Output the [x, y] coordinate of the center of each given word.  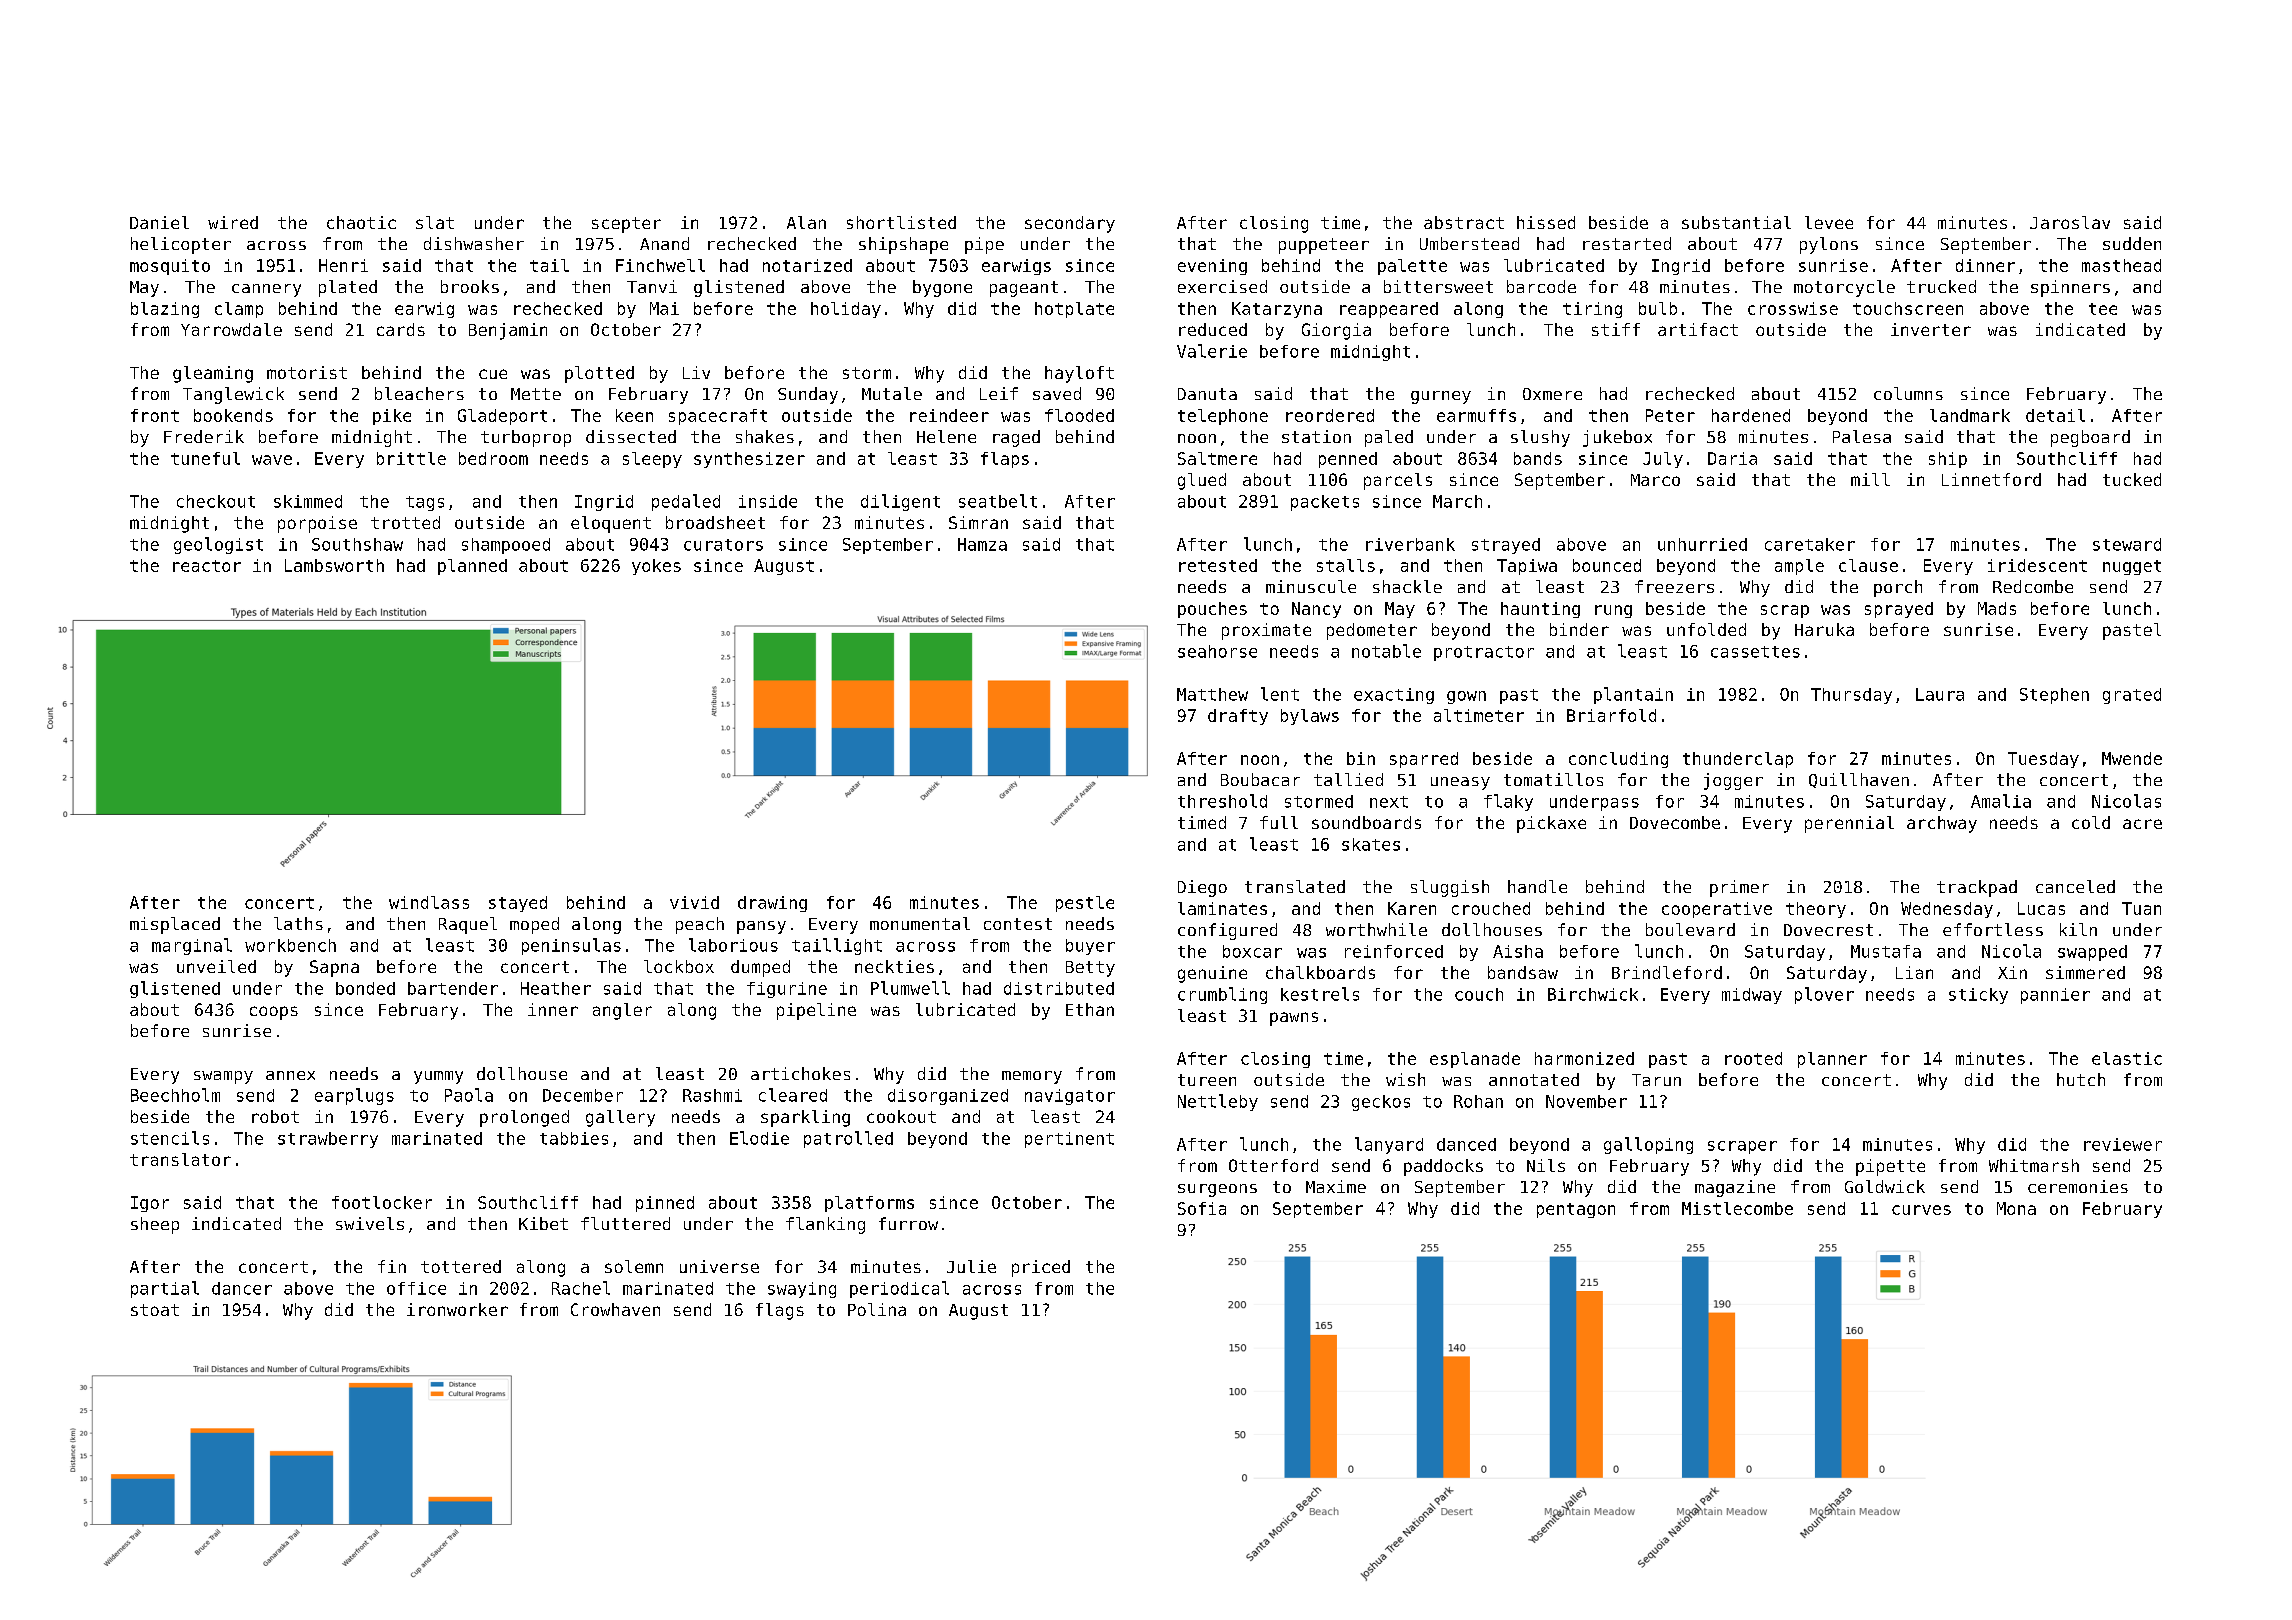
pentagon [1576, 1210]
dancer [242, 1288]
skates [1371, 844]
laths [298, 923]
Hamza [982, 544]
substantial [1736, 222]
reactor [207, 566]
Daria [1732, 458]
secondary [1070, 224]
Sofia [1202, 1208]
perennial [1849, 824]
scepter [626, 225]
